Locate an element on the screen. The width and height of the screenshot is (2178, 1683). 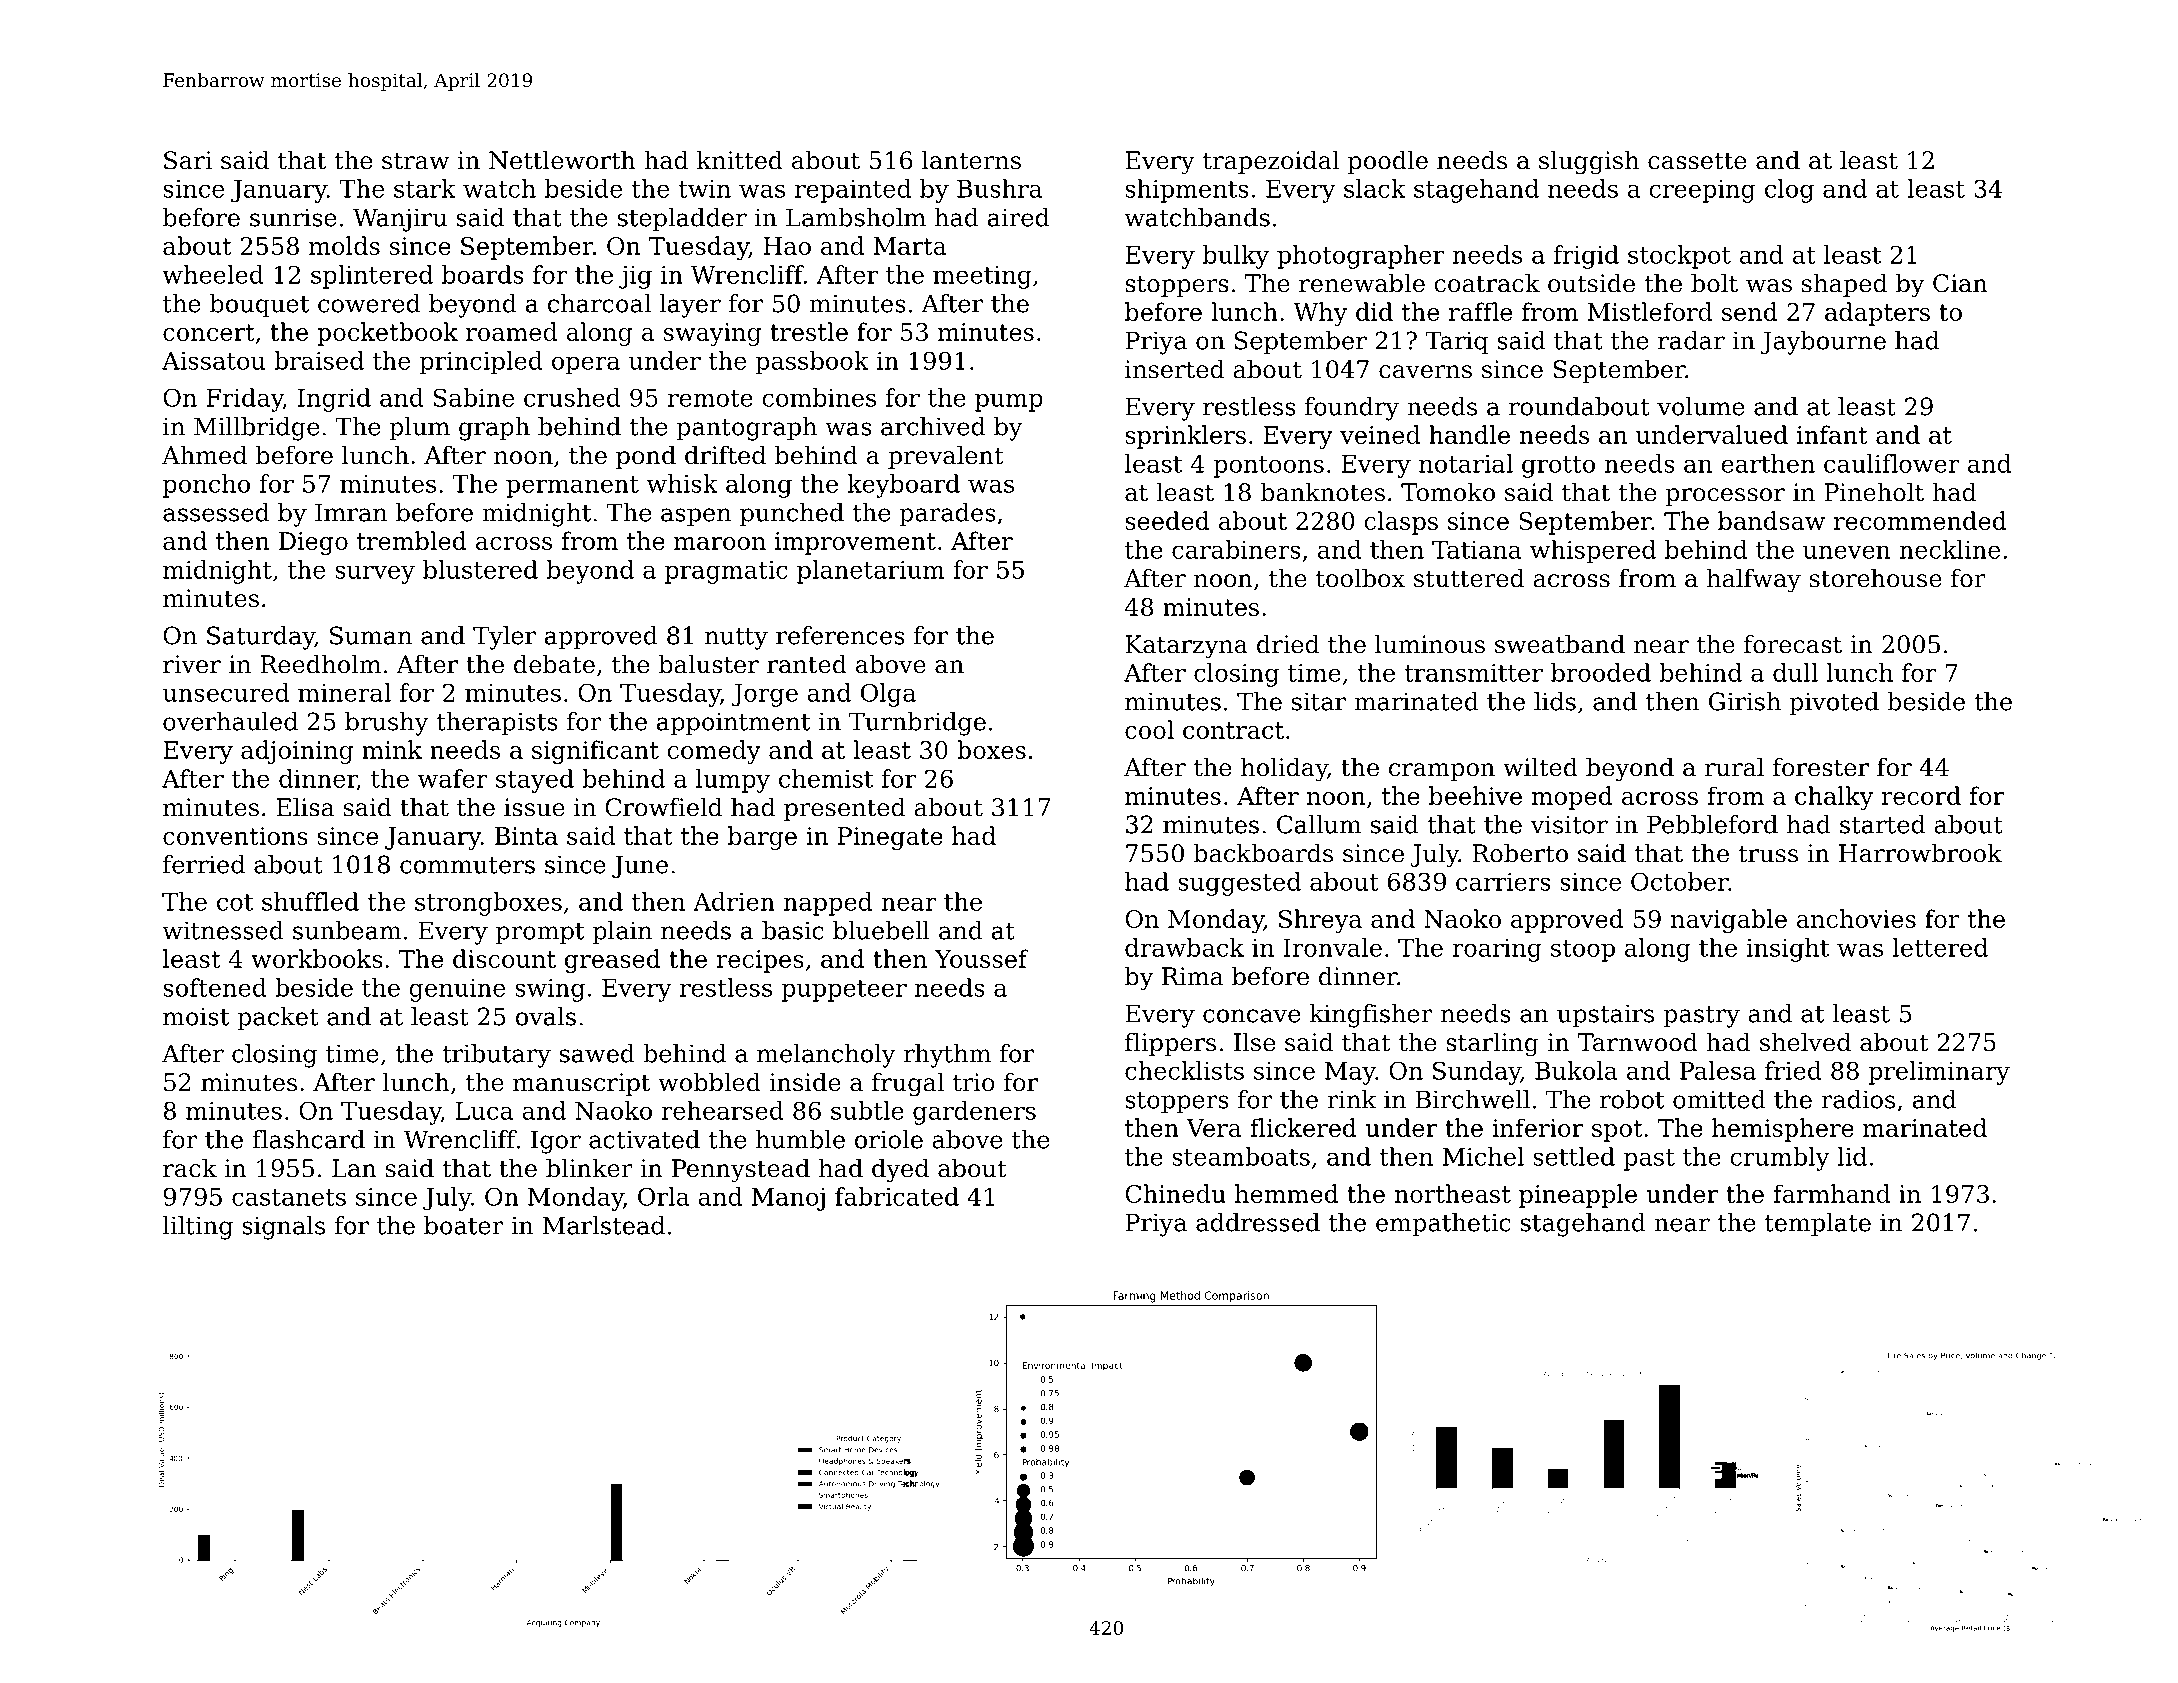
contract is located at coordinates (1233, 730).
